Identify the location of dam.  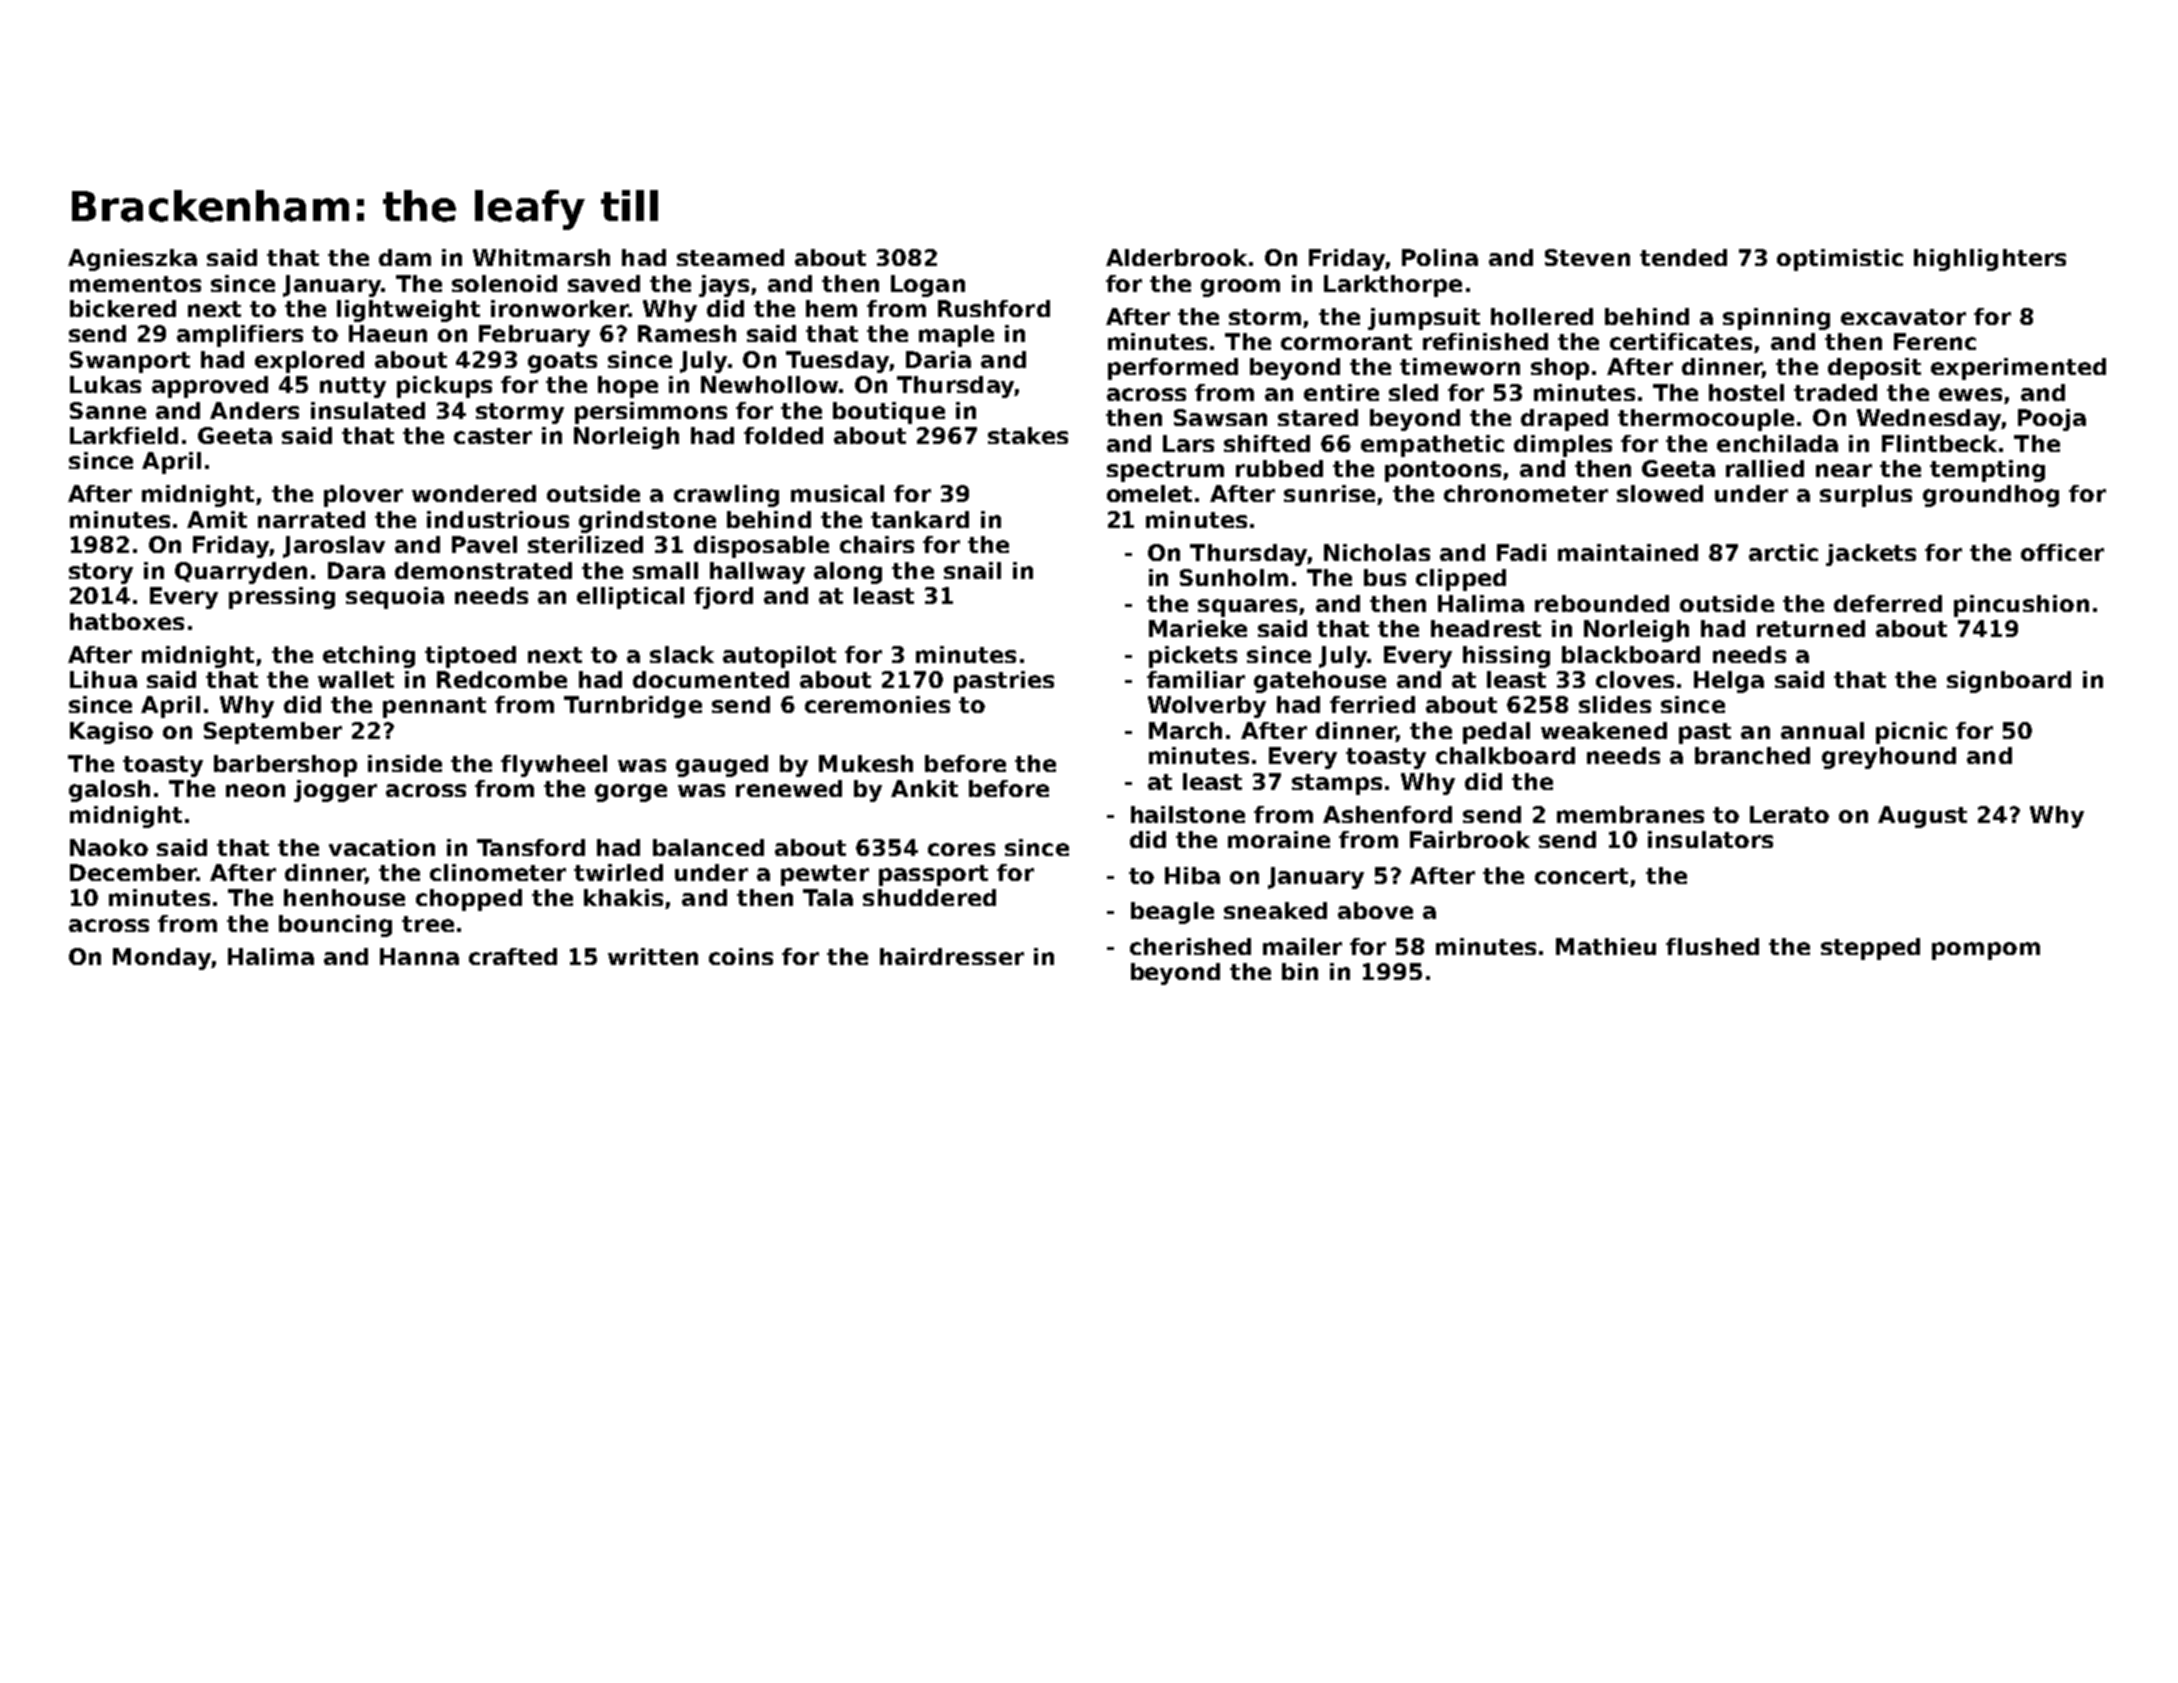
(405, 257).
